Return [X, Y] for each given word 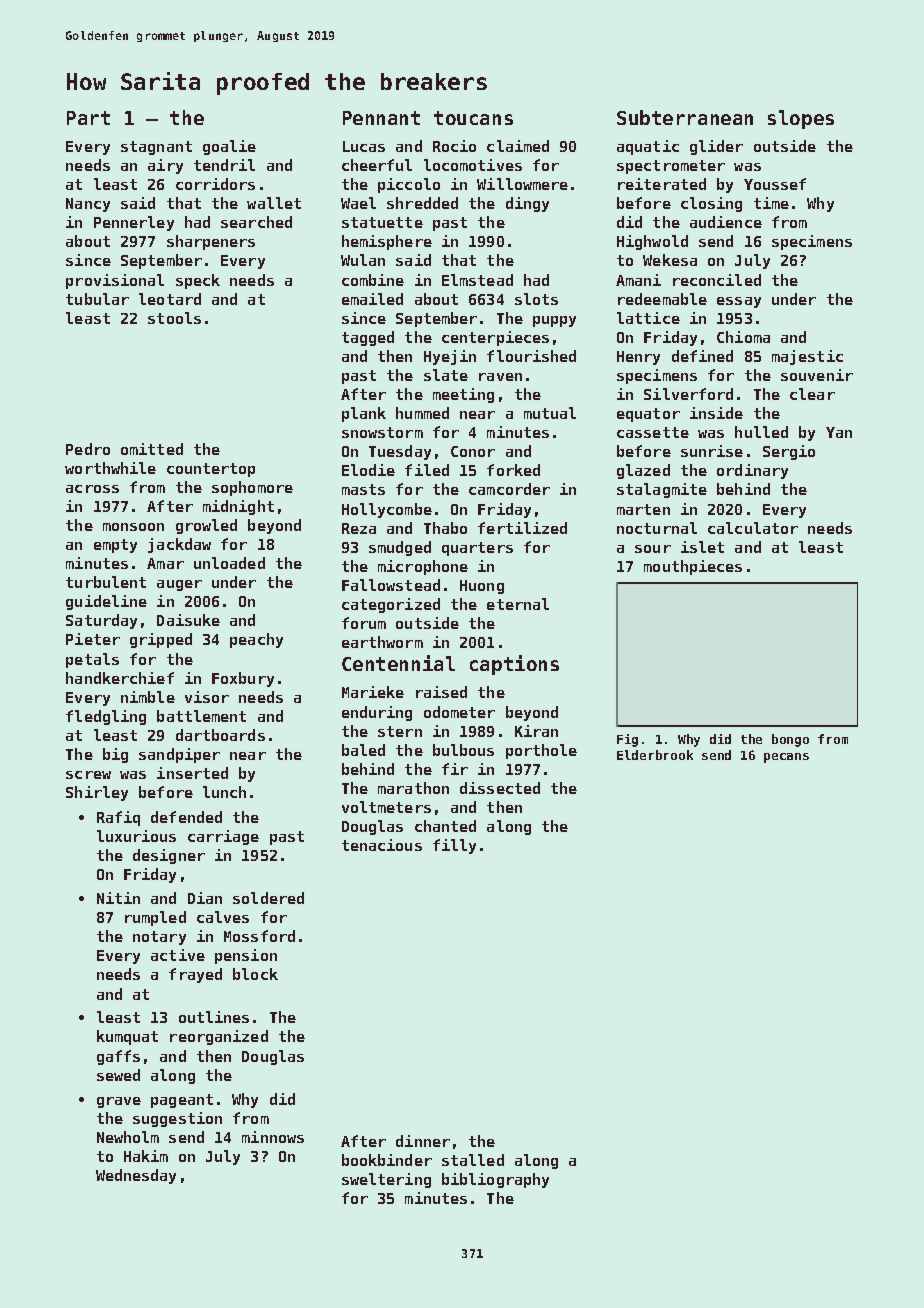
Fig [627, 740]
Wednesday [136, 1176]
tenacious [382, 845]
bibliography [495, 1180]
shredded [422, 203]
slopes [801, 119]
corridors [215, 184]
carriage [223, 837]
